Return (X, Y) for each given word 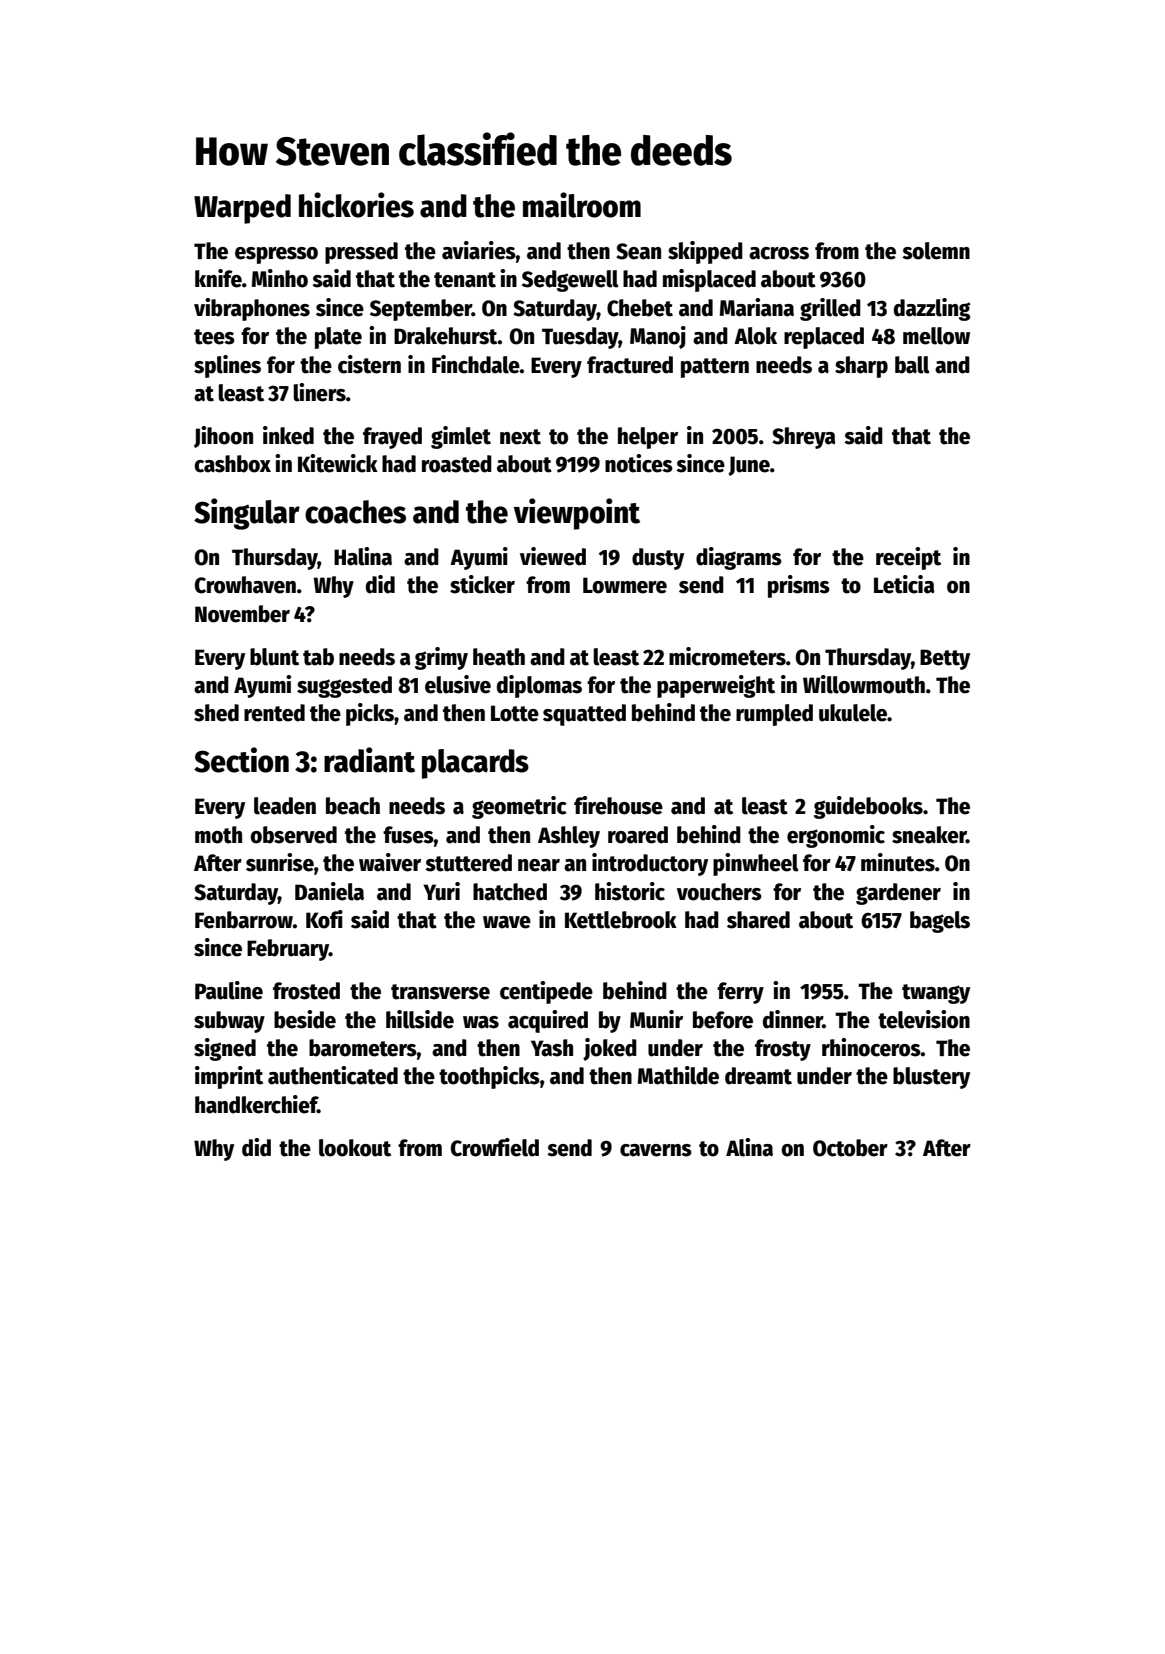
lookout (355, 1148)
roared (638, 835)
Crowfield (495, 1147)
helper (648, 438)
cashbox (232, 464)
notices (639, 463)
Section (241, 760)
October (850, 1148)
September (421, 310)
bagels (940, 922)
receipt (908, 558)
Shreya (803, 438)
